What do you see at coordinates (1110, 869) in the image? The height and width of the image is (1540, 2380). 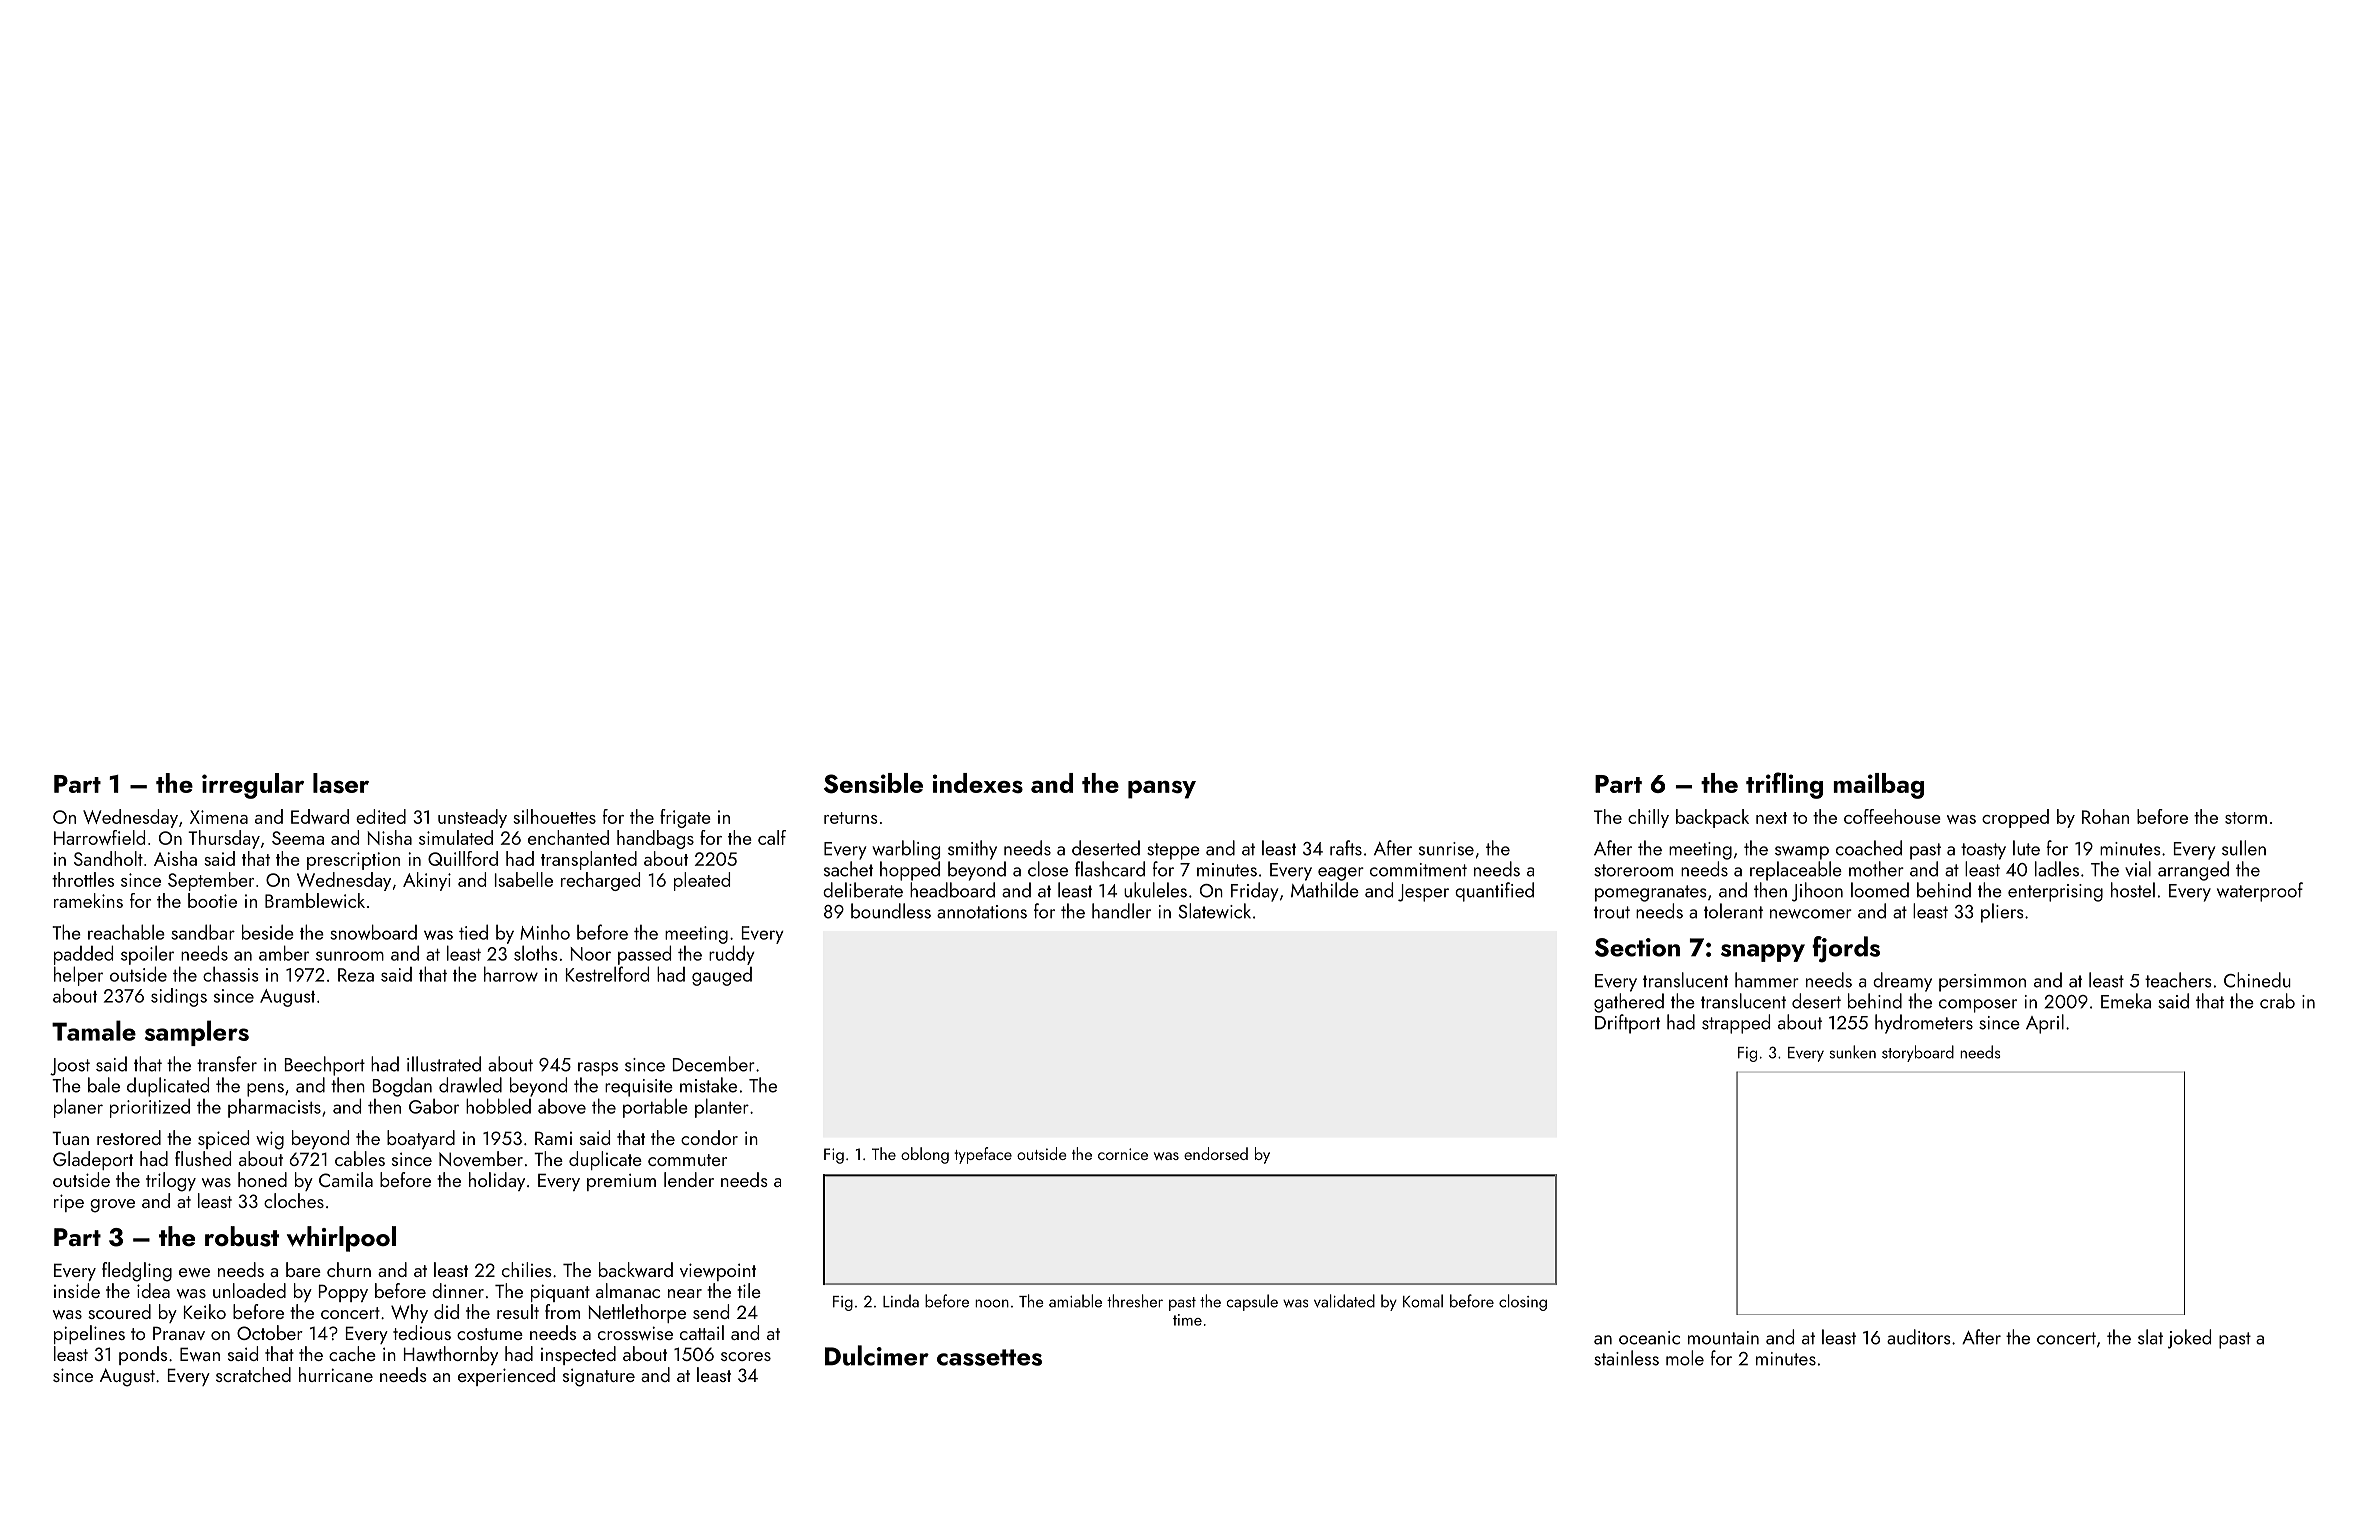 I see `flashcard` at bounding box center [1110, 869].
